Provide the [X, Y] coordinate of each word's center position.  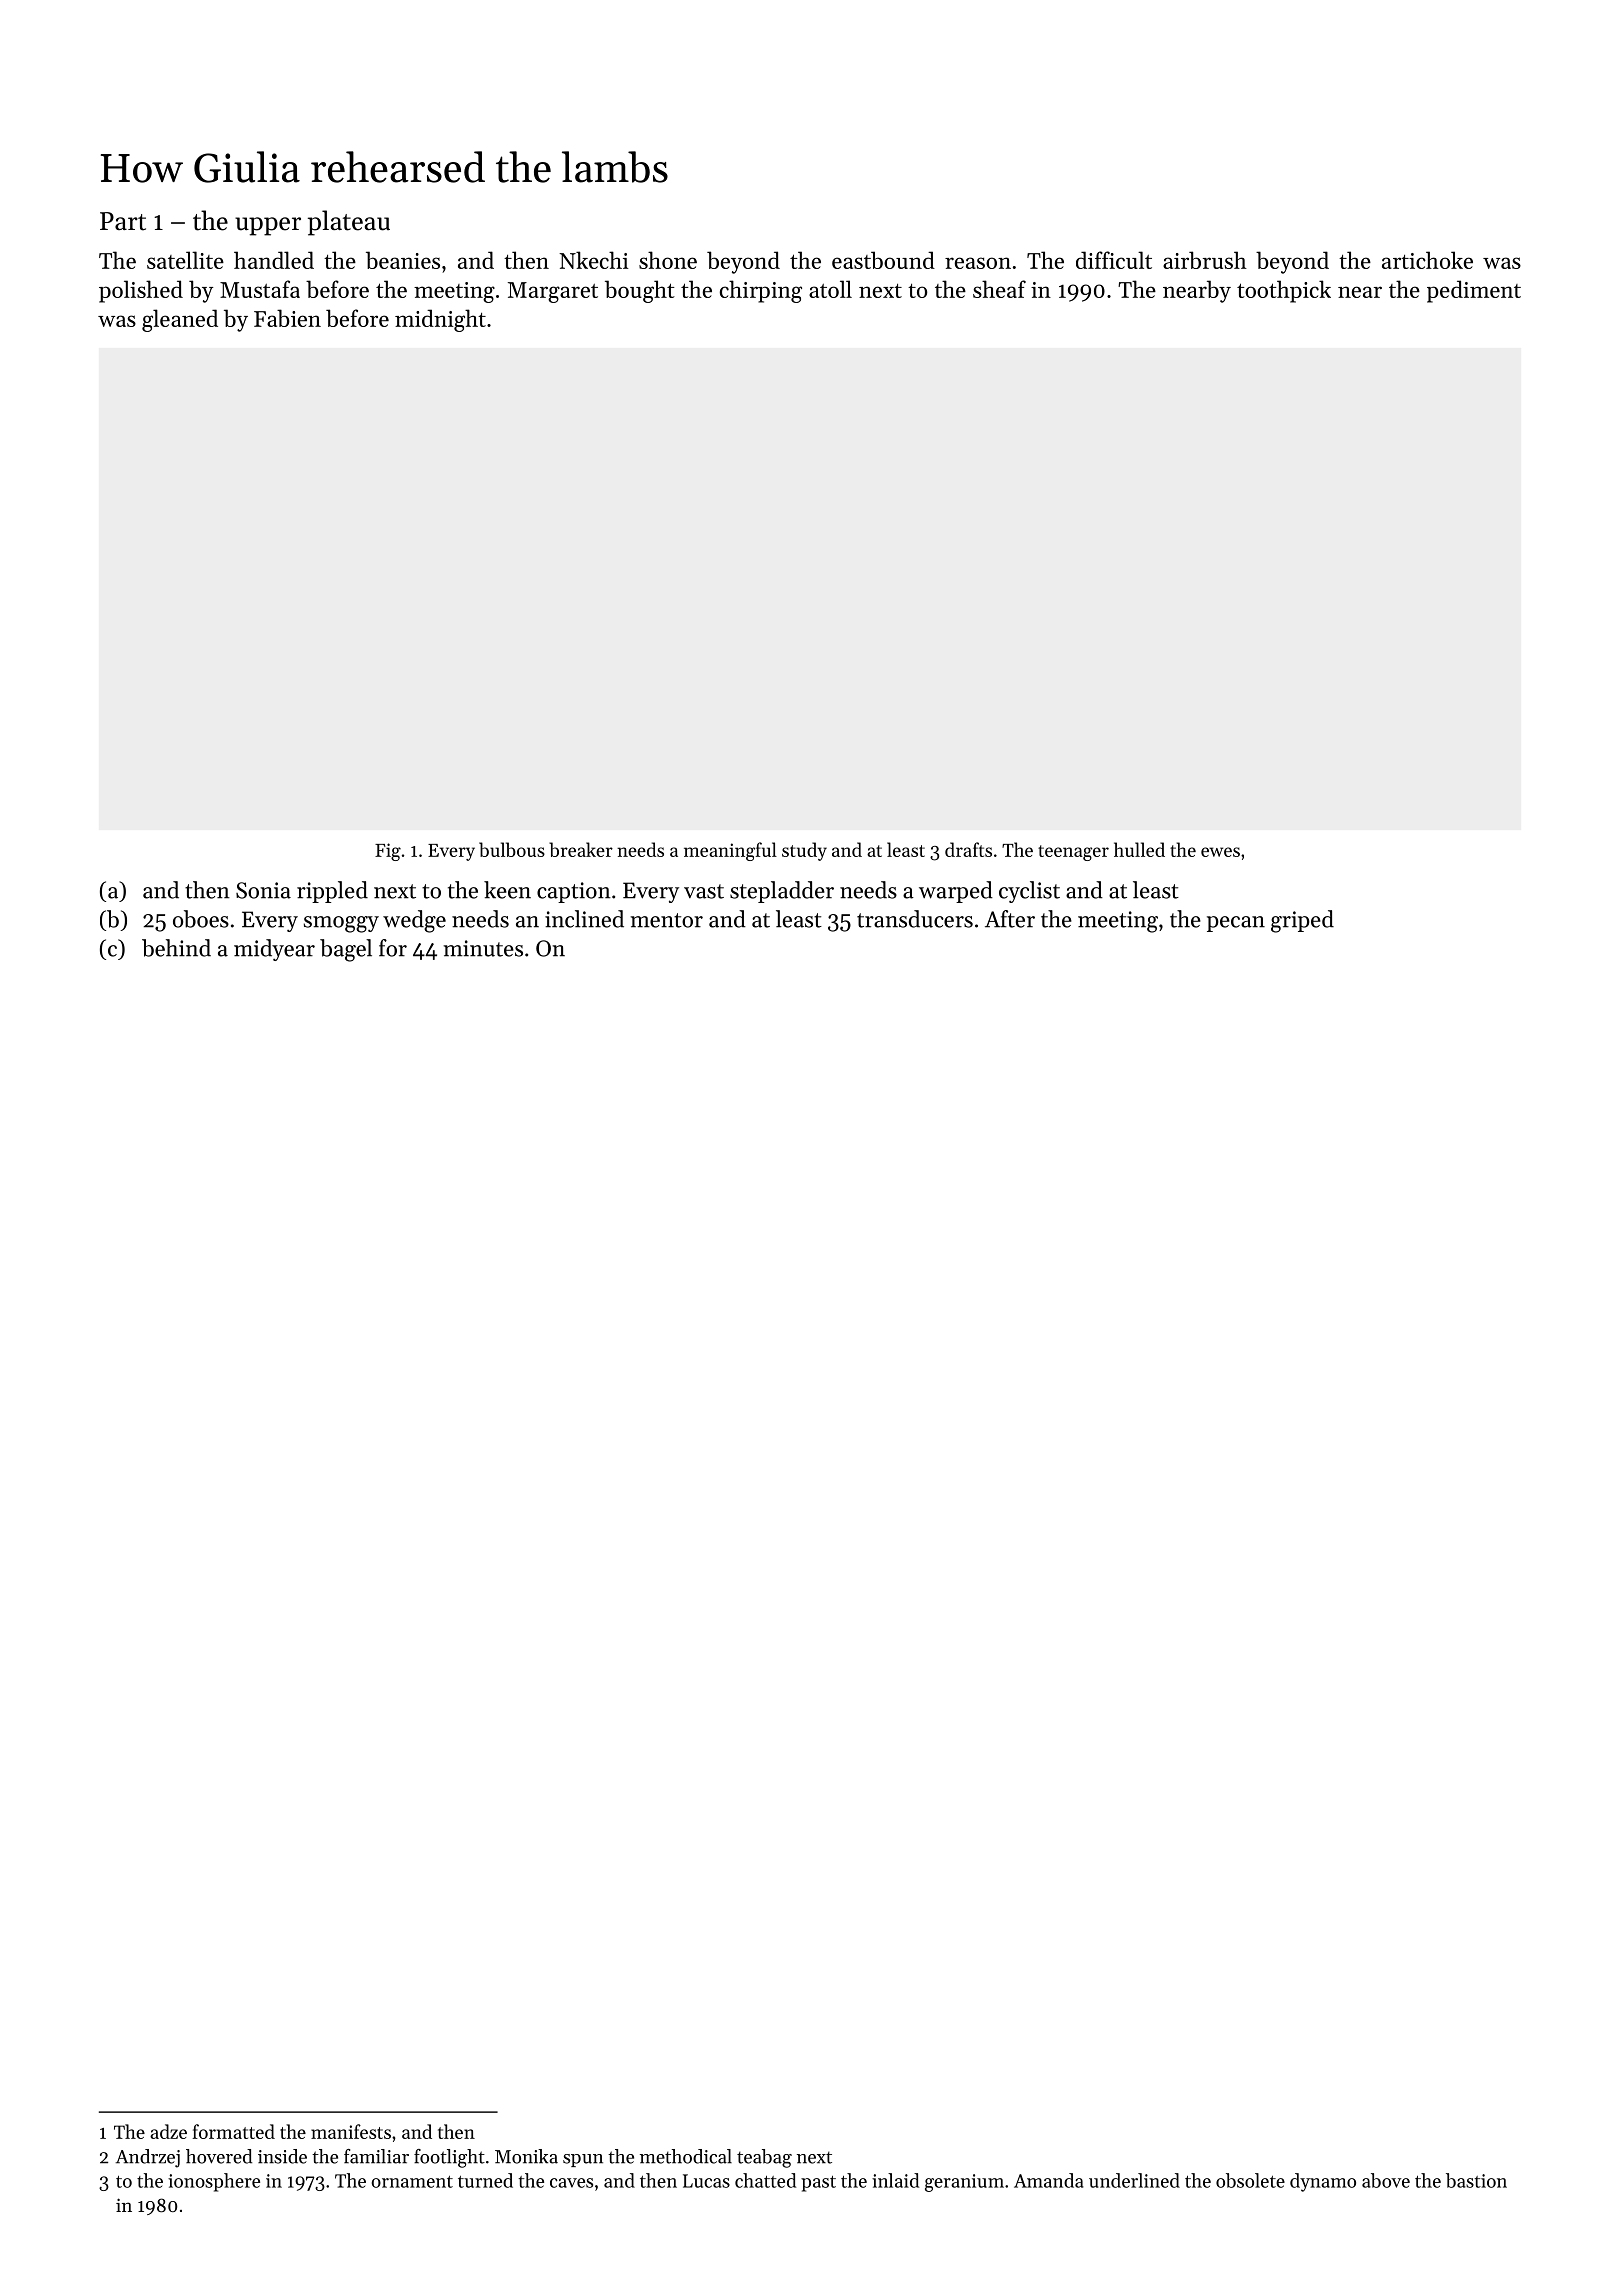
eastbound [883, 260]
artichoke [1427, 260]
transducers [915, 919]
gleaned [180, 320]
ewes [1220, 852]
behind [176, 948]
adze [168, 2131]
